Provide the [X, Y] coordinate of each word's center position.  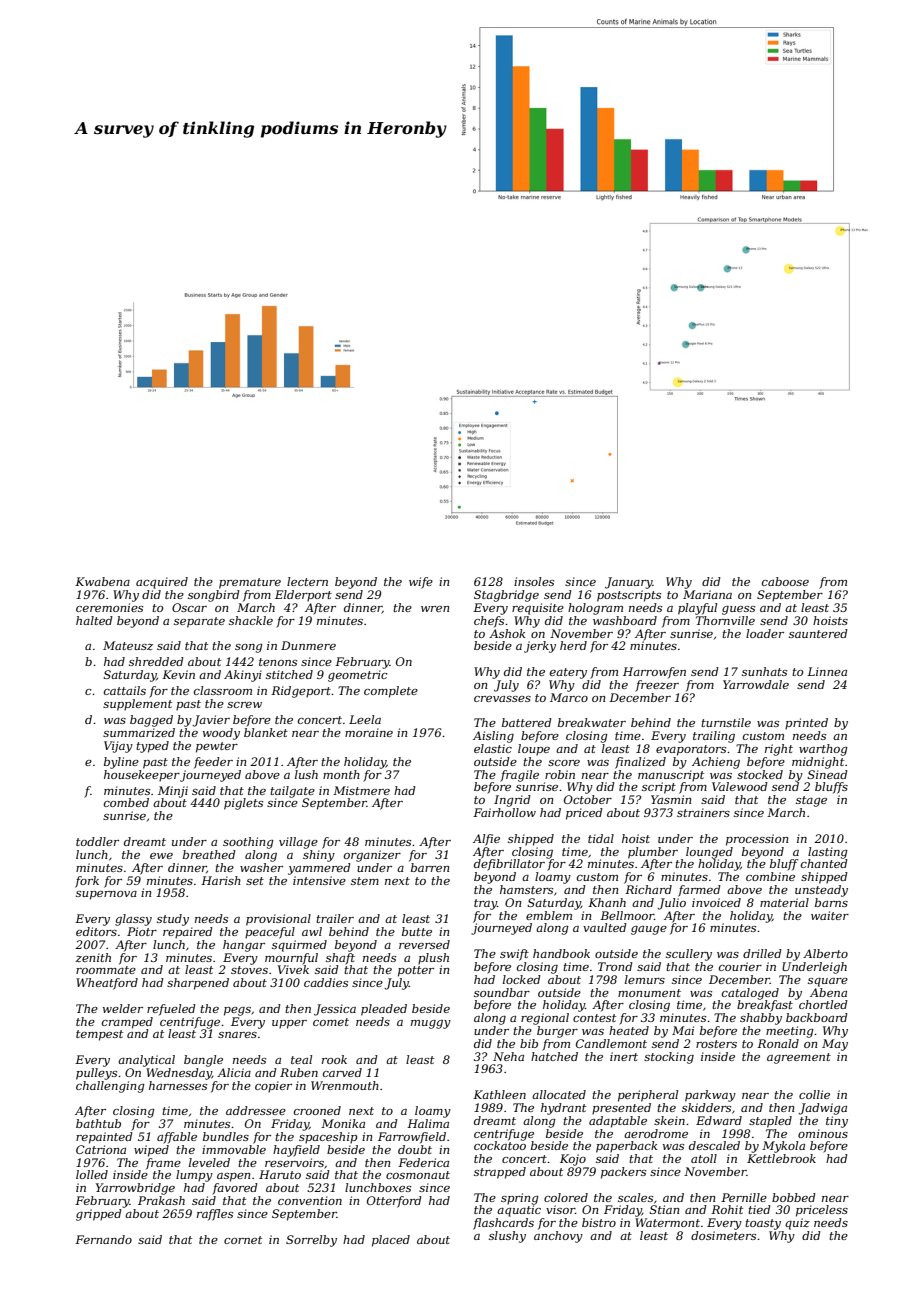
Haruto [280, 1174]
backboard [817, 1017]
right [779, 750]
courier [740, 966]
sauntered [818, 633]
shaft [340, 959]
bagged [151, 721]
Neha [508, 1056]
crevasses [502, 699]
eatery [568, 673]
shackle [251, 620]
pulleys [96, 1074]
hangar [244, 946]
